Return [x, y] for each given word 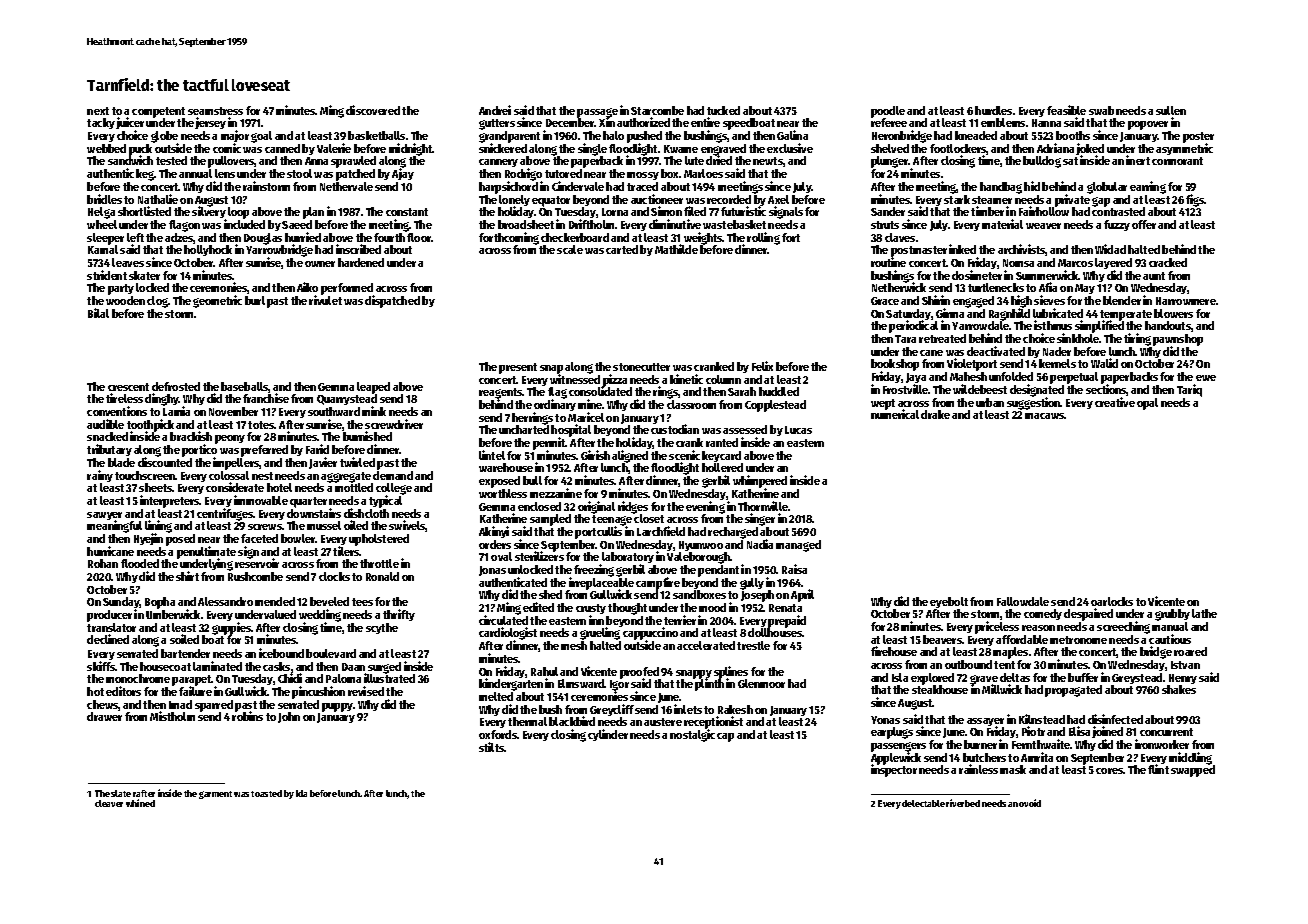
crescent [128, 387]
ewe [1206, 378]
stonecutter [641, 367]
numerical [895, 414]
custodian [675, 429]
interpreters [170, 502]
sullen [1171, 110]
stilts [492, 747]
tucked [723, 110]
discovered [373, 110]
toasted [266, 793]
